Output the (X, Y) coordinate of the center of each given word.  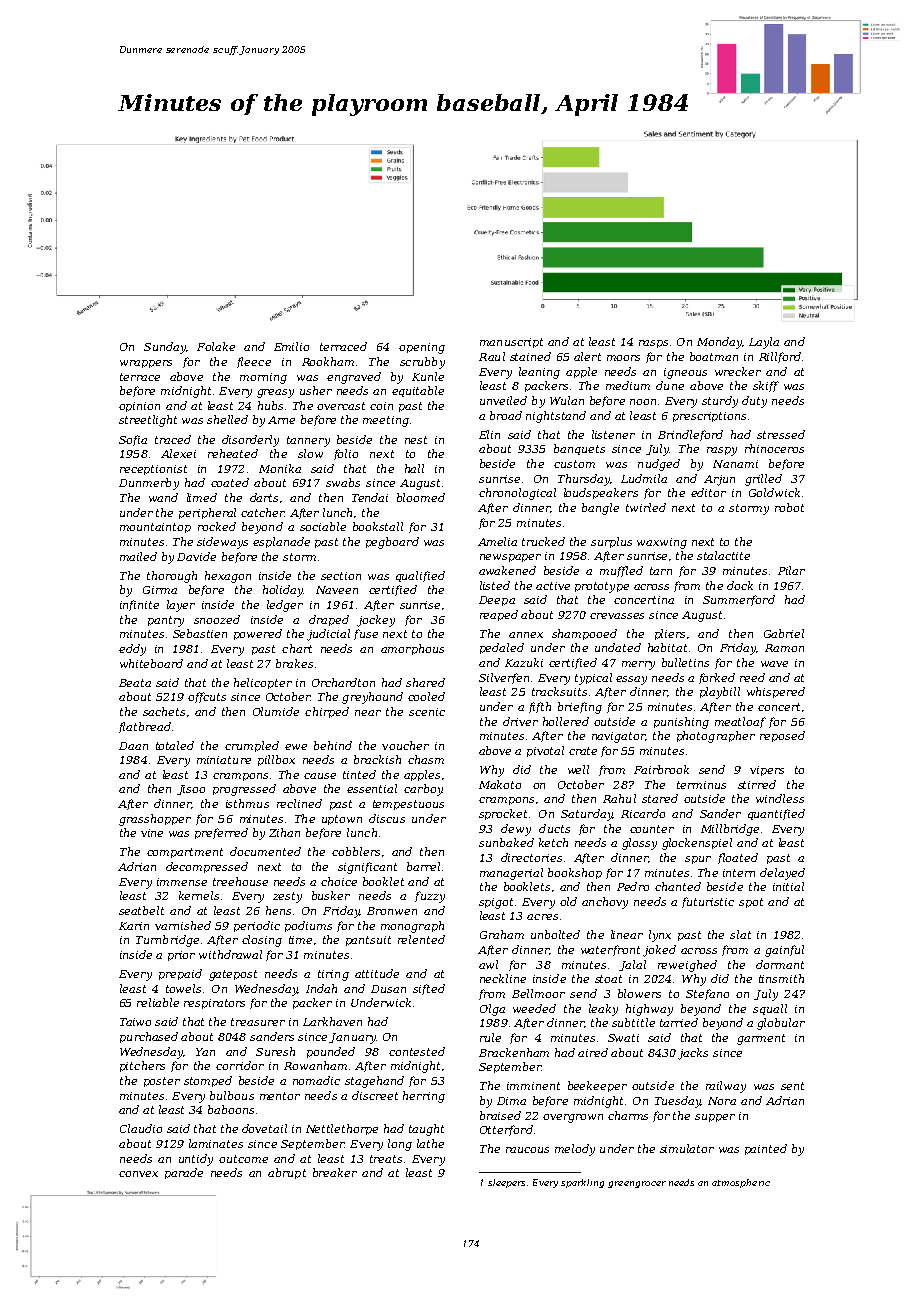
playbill (720, 693)
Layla (764, 343)
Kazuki (524, 662)
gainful (784, 951)
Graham (502, 934)
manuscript (511, 343)
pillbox (276, 760)
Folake (216, 346)
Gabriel (784, 633)
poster (162, 1082)
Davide (196, 556)
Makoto (500, 784)
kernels (199, 895)
